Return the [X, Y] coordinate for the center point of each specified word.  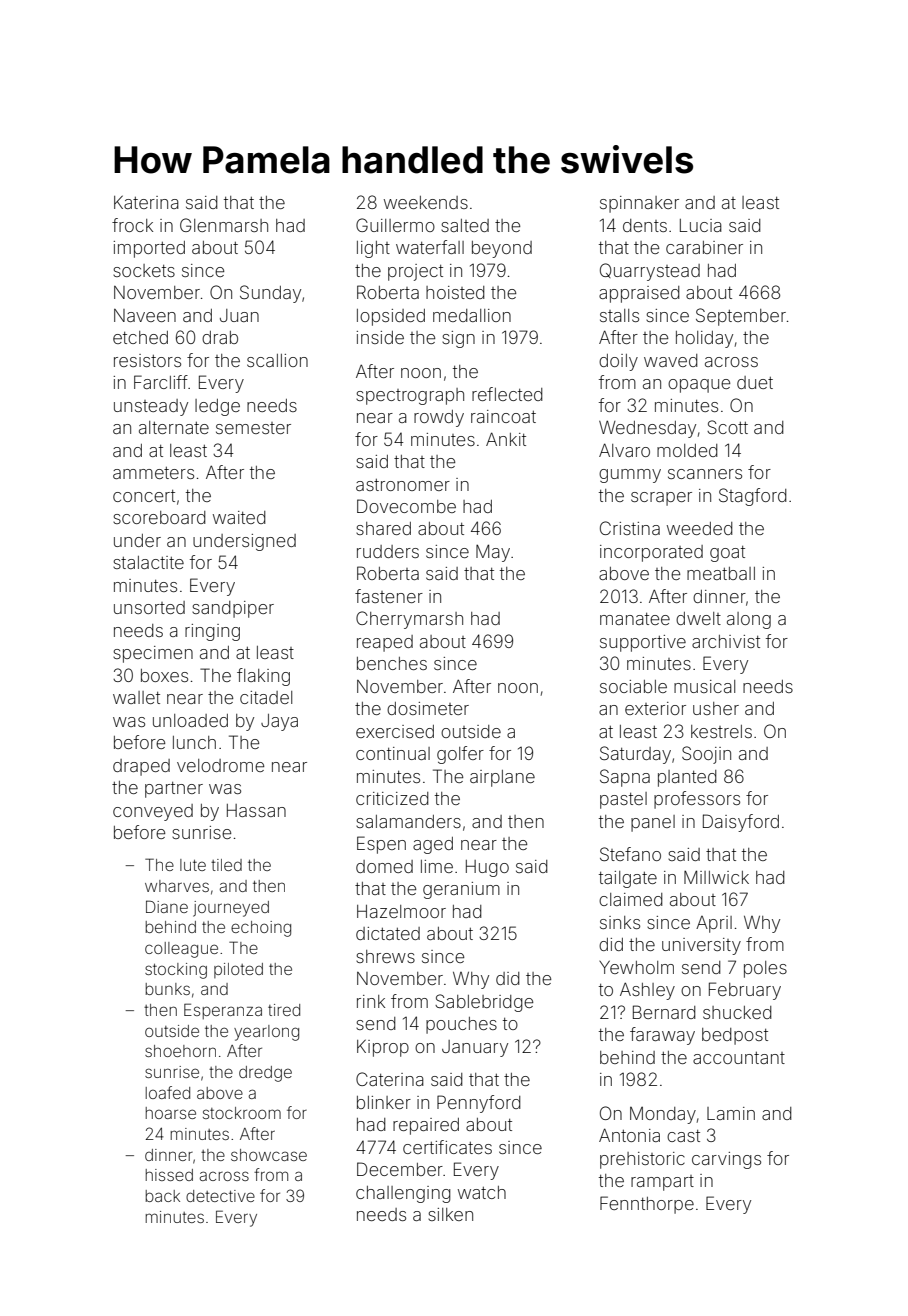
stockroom [242, 1113]
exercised [395, 731]
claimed [631, 899]
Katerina [146, 202]
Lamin [731, 1113]
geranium [461, 890]
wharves [177, 886]
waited [239, 517]
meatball [721, 573]
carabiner [704, 247]
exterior [655, 708]
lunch [194, 742]
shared [383, 528]
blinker [384, 1102]
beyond [502, 249]
